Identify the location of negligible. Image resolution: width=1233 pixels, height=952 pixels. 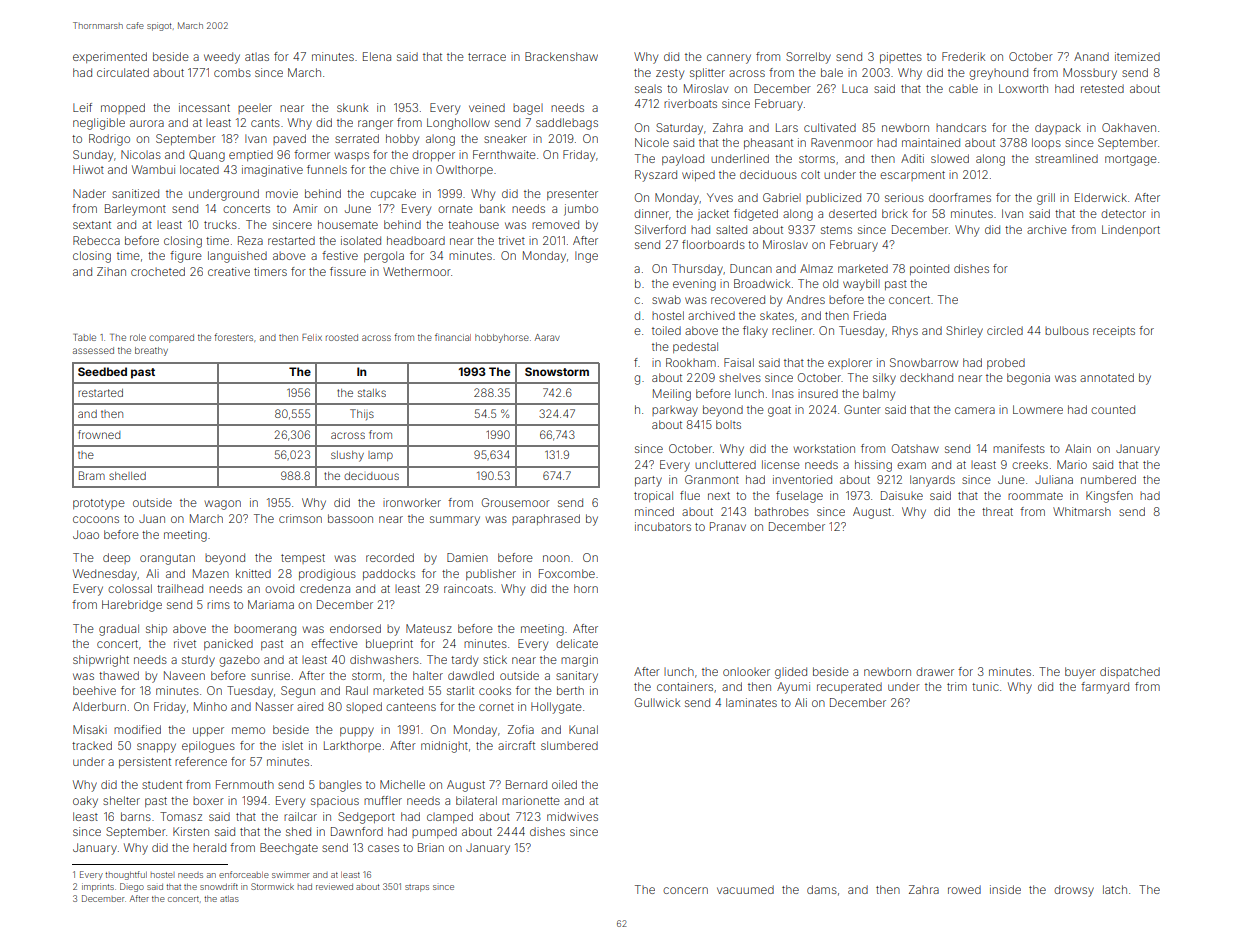
(99, 124).
